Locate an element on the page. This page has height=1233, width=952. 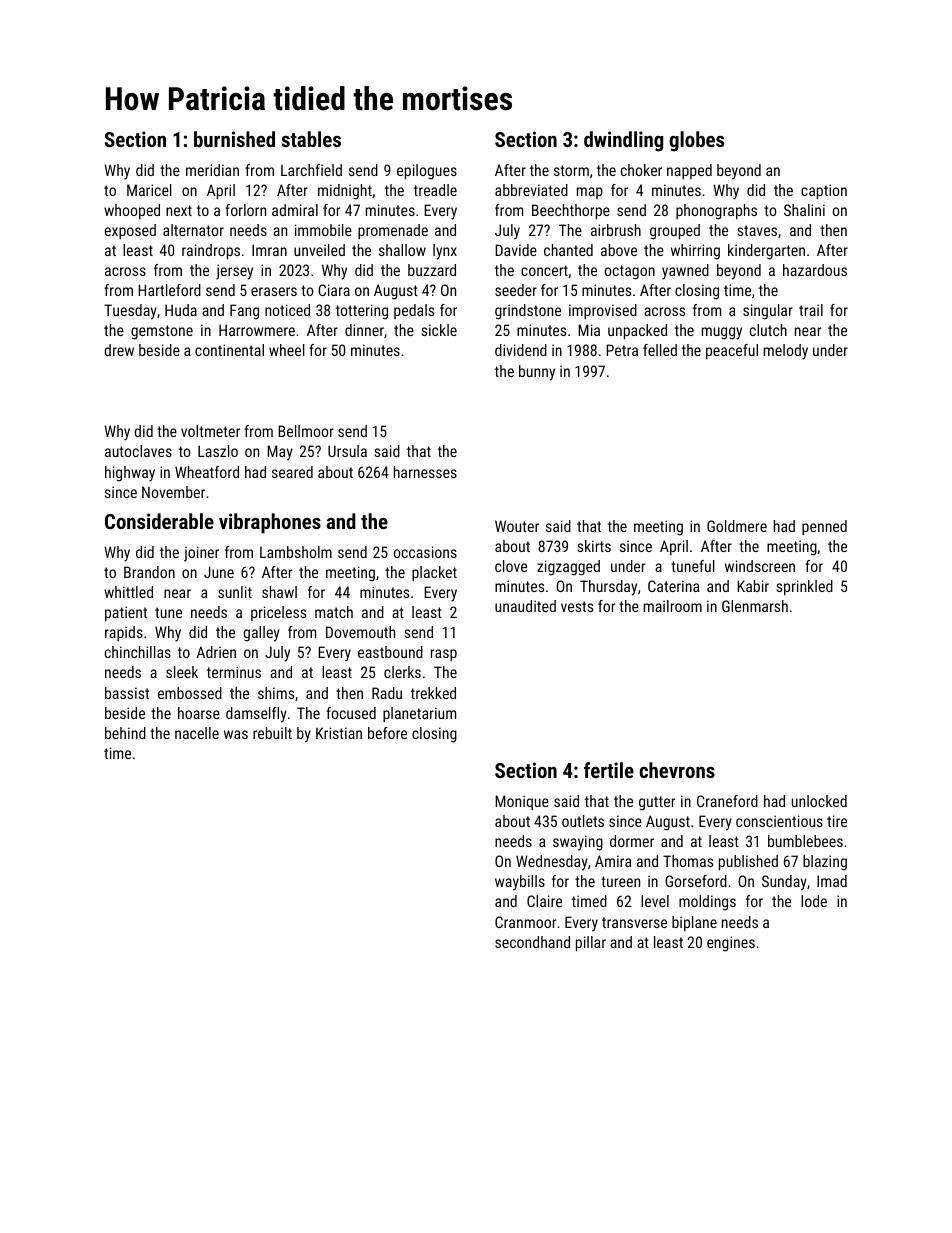
was is located at coordinates (236, 734).
